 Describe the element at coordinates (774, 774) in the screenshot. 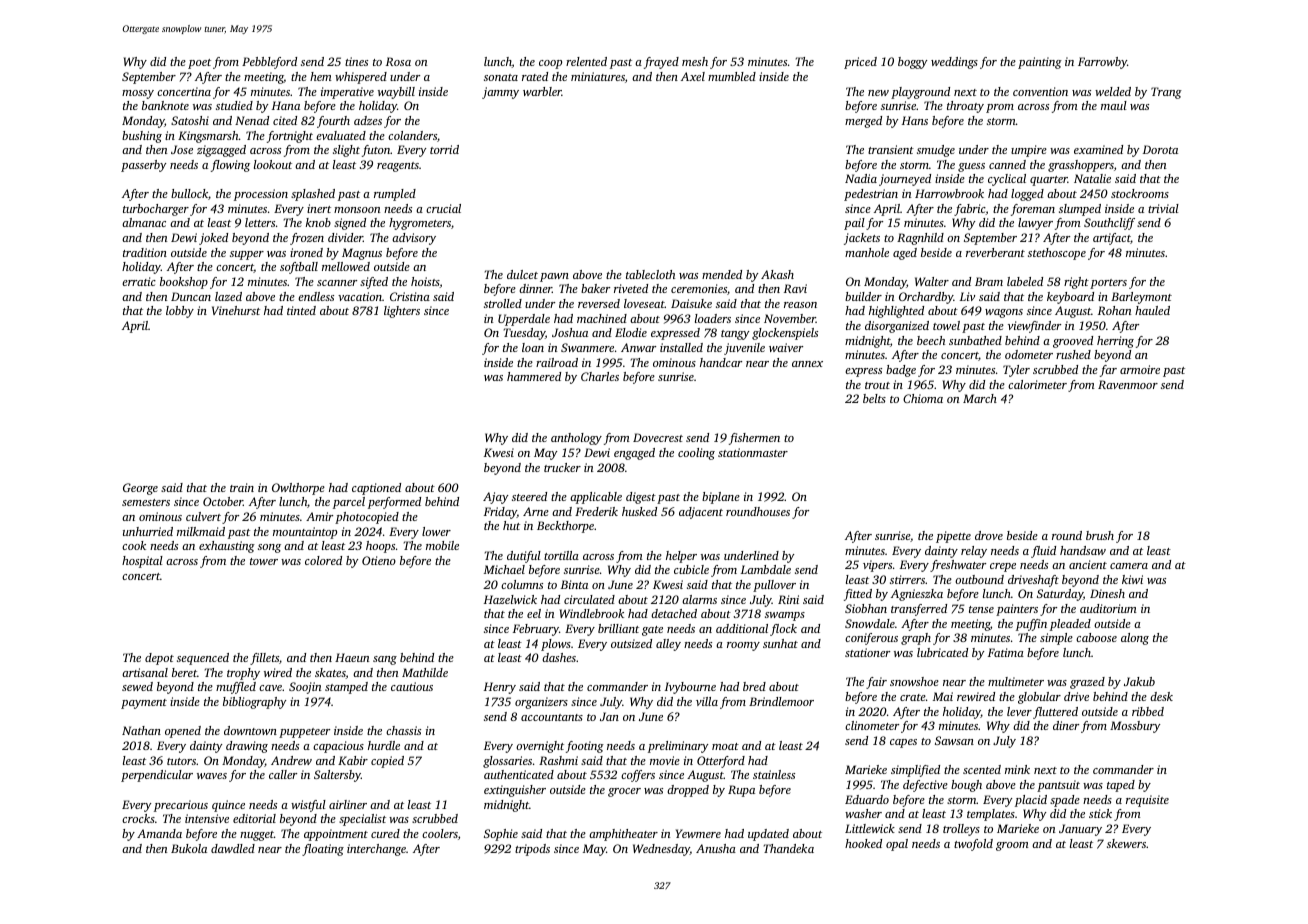

I see `stainless` at that location.
